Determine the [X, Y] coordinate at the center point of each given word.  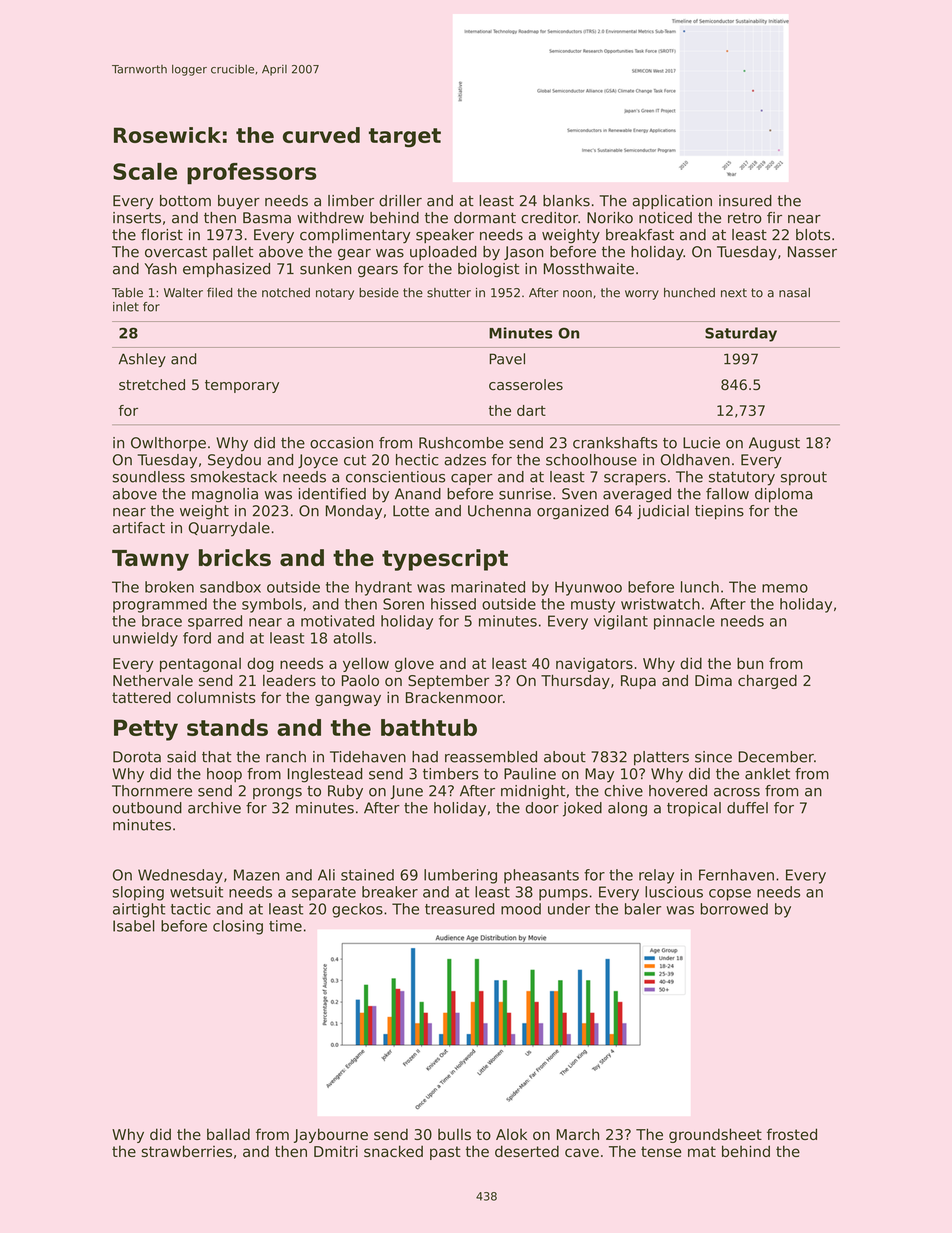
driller [400, 201]
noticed [665, 218]
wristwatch [660, 604]
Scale [145, 171]
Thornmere [152, 791]
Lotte [411, 511]
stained [367, 875]
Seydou [234, 461]
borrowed [734, 909]
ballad [228, 1134]
